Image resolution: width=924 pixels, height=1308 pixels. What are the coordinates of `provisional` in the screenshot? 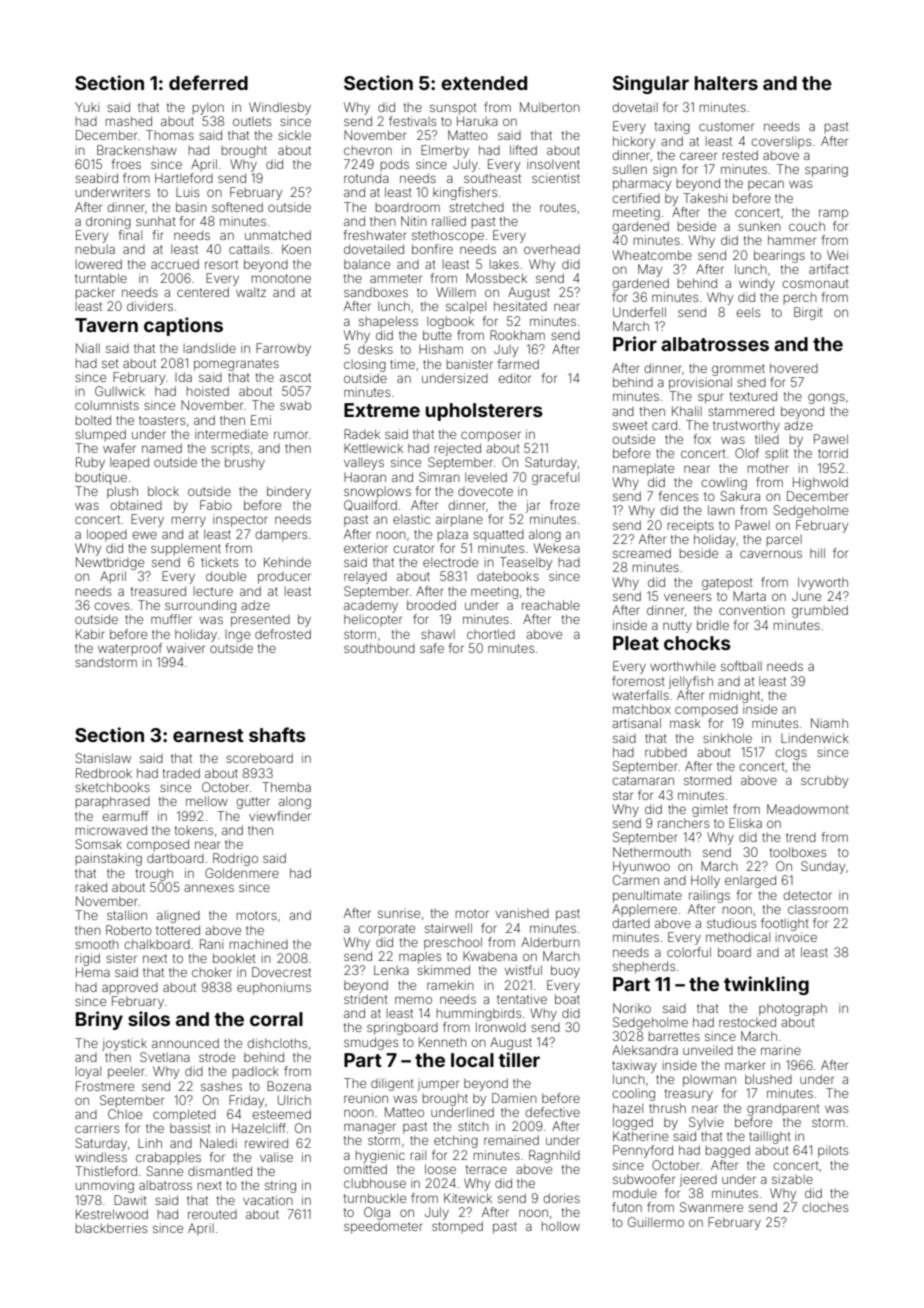 It's located at (700, 383).
